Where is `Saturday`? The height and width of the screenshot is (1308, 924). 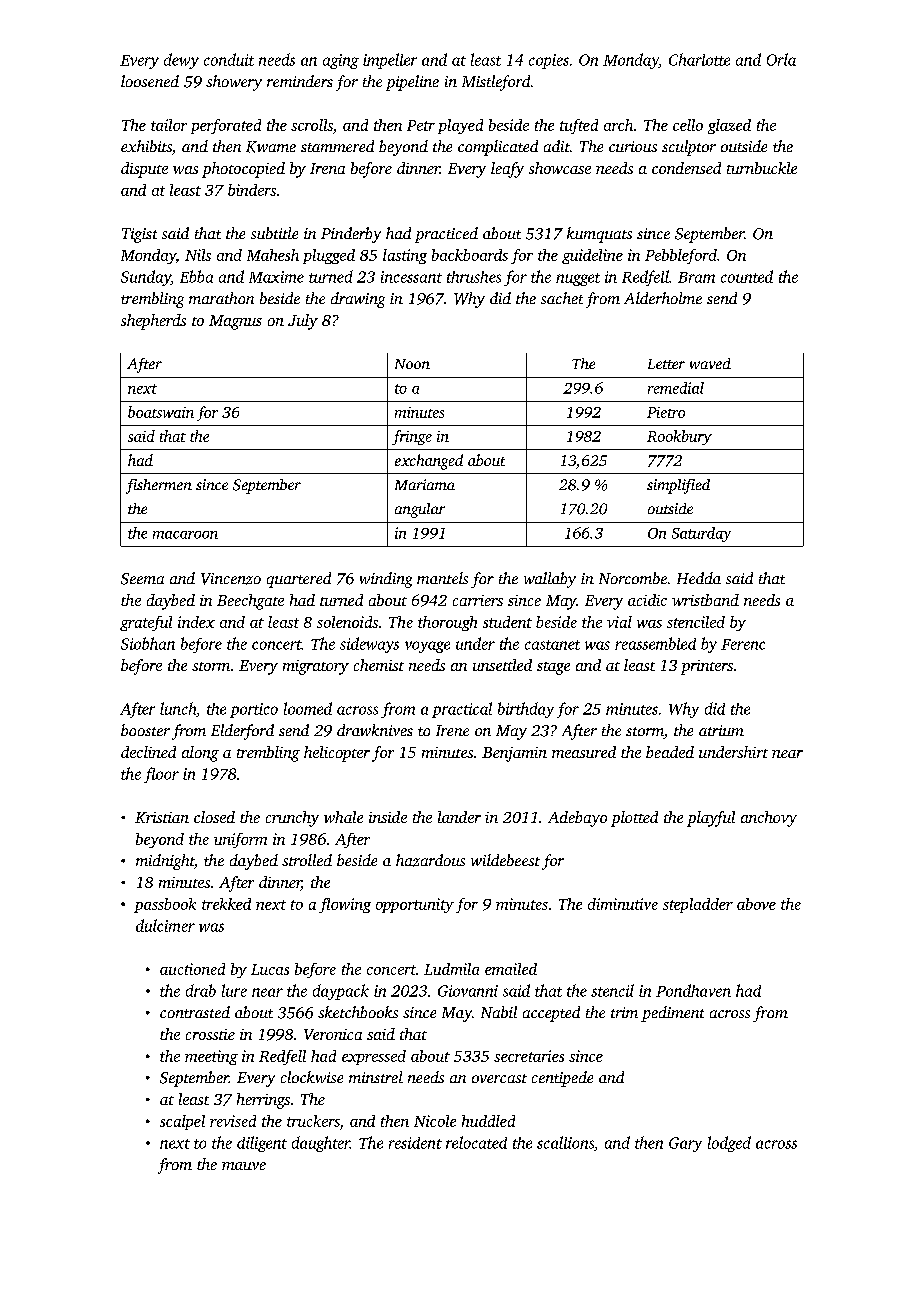 Saturday is located at coordinates (701, 534).
